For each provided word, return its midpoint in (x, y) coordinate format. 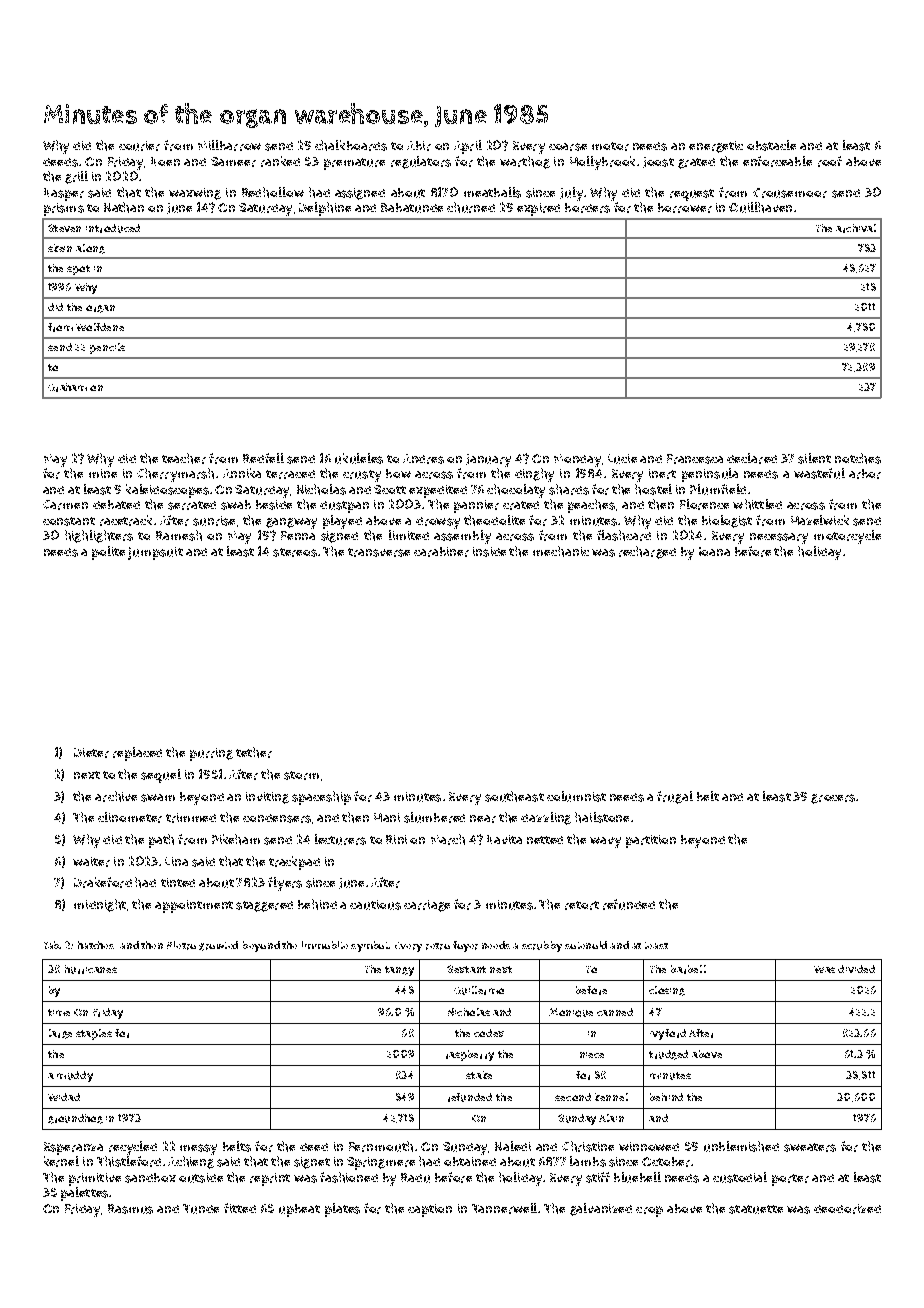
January (488, 460)
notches (858, 458)
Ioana (714, 551)
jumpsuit (155, 553)
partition (651, 841)
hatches (96, 945)
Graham (67, 387)
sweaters (810, 1147)
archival (856, 228)
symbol (370, 946)
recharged (647, 552)
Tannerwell (504, 1208)
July (571, 194)
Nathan (124, 207)
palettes (84, 1194)
